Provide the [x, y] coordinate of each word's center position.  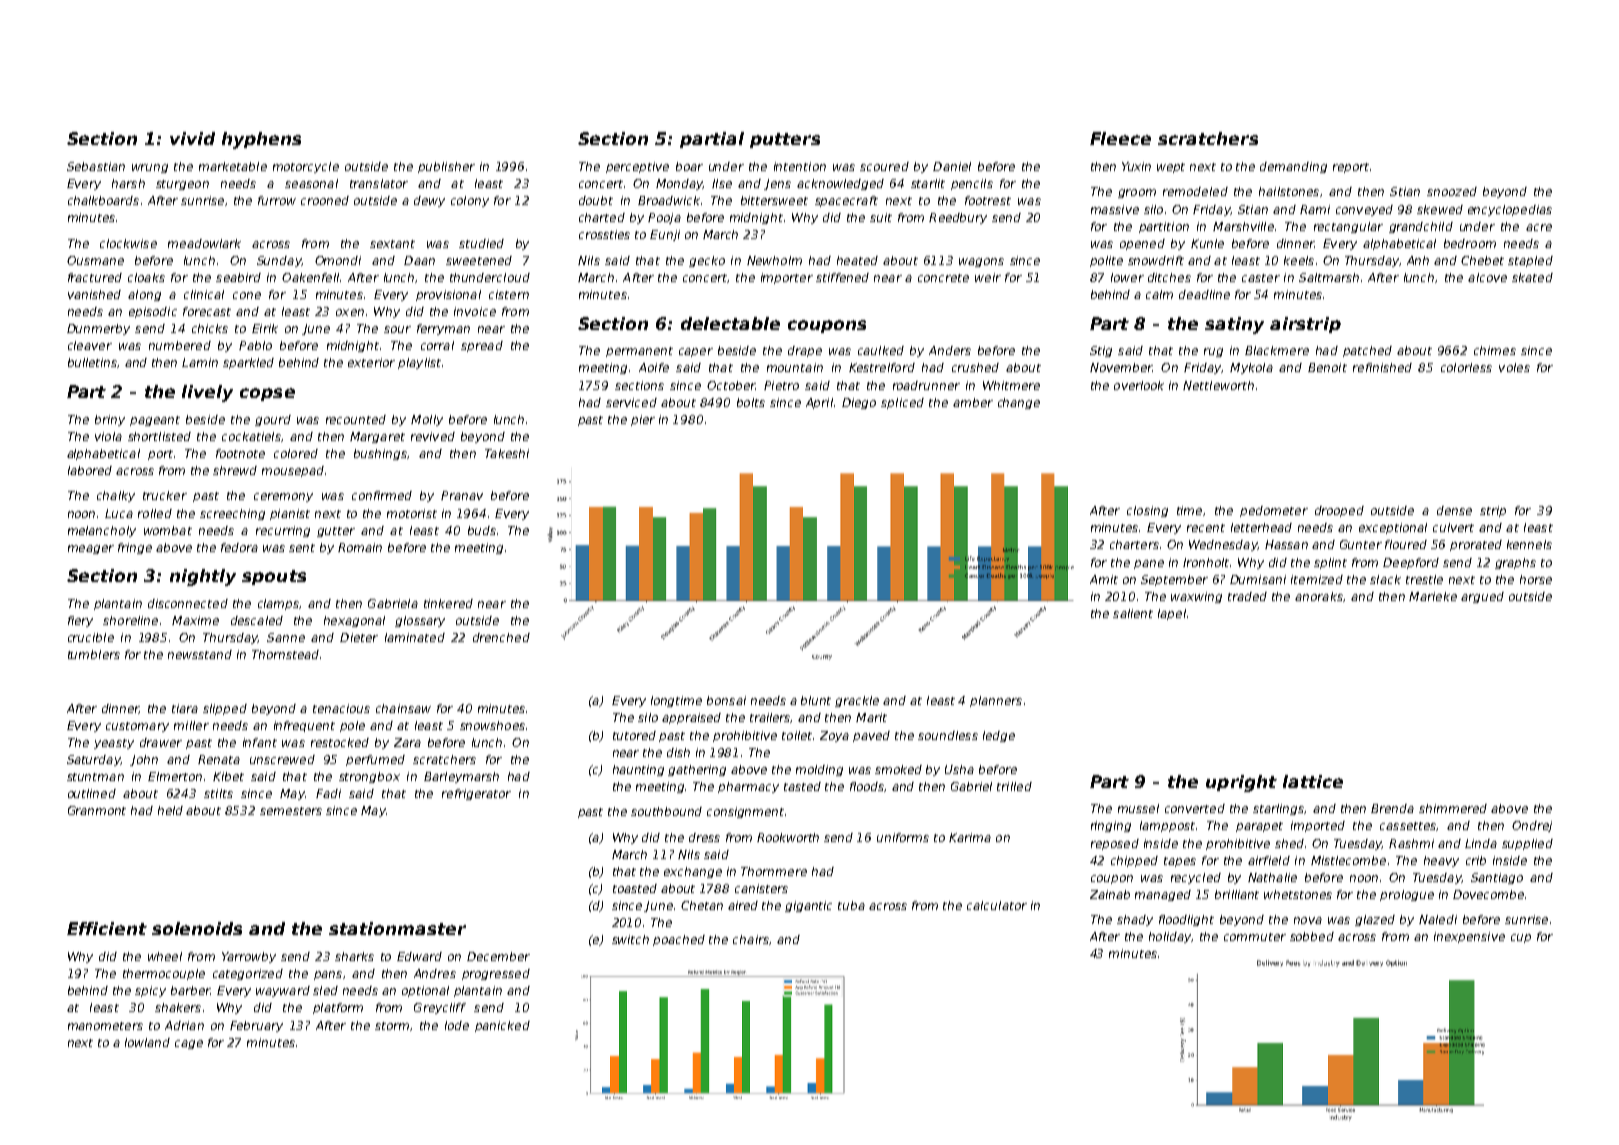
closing [1147, 511]
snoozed [1452, 191]
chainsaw [403, 708]
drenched [501, 637]
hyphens [261, 140]
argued [1482, 597]
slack [1385, 579]
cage [189, 1044]
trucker [165, 495]
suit [881, 217]
